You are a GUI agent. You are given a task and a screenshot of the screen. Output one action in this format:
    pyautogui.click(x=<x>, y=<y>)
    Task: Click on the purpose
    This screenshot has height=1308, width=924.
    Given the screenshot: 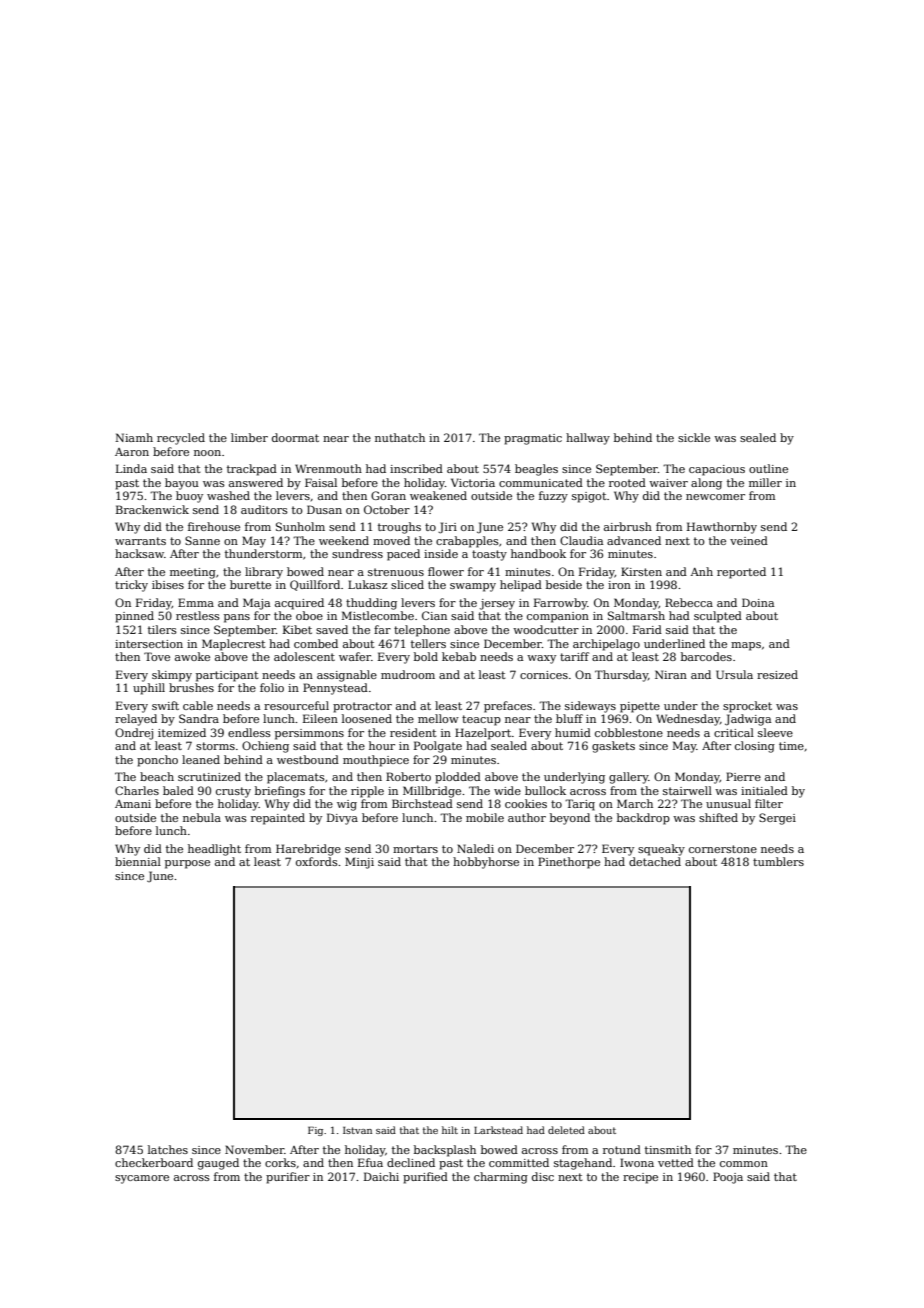 What is the action you would take?
    pyautogui.click(x=187, y=864)
